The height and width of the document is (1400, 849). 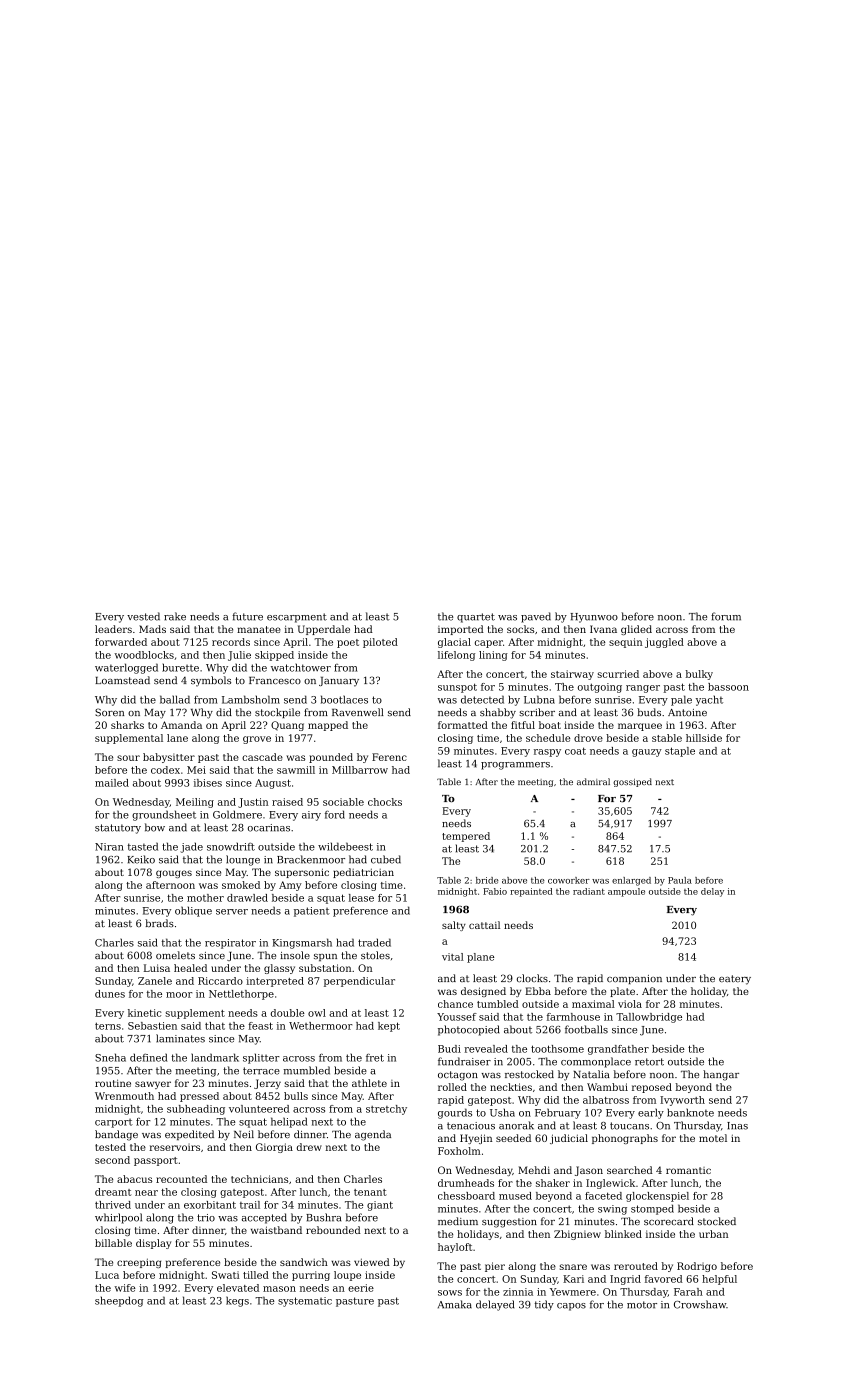 I want to click on substation, so click(x=325, y=968).
